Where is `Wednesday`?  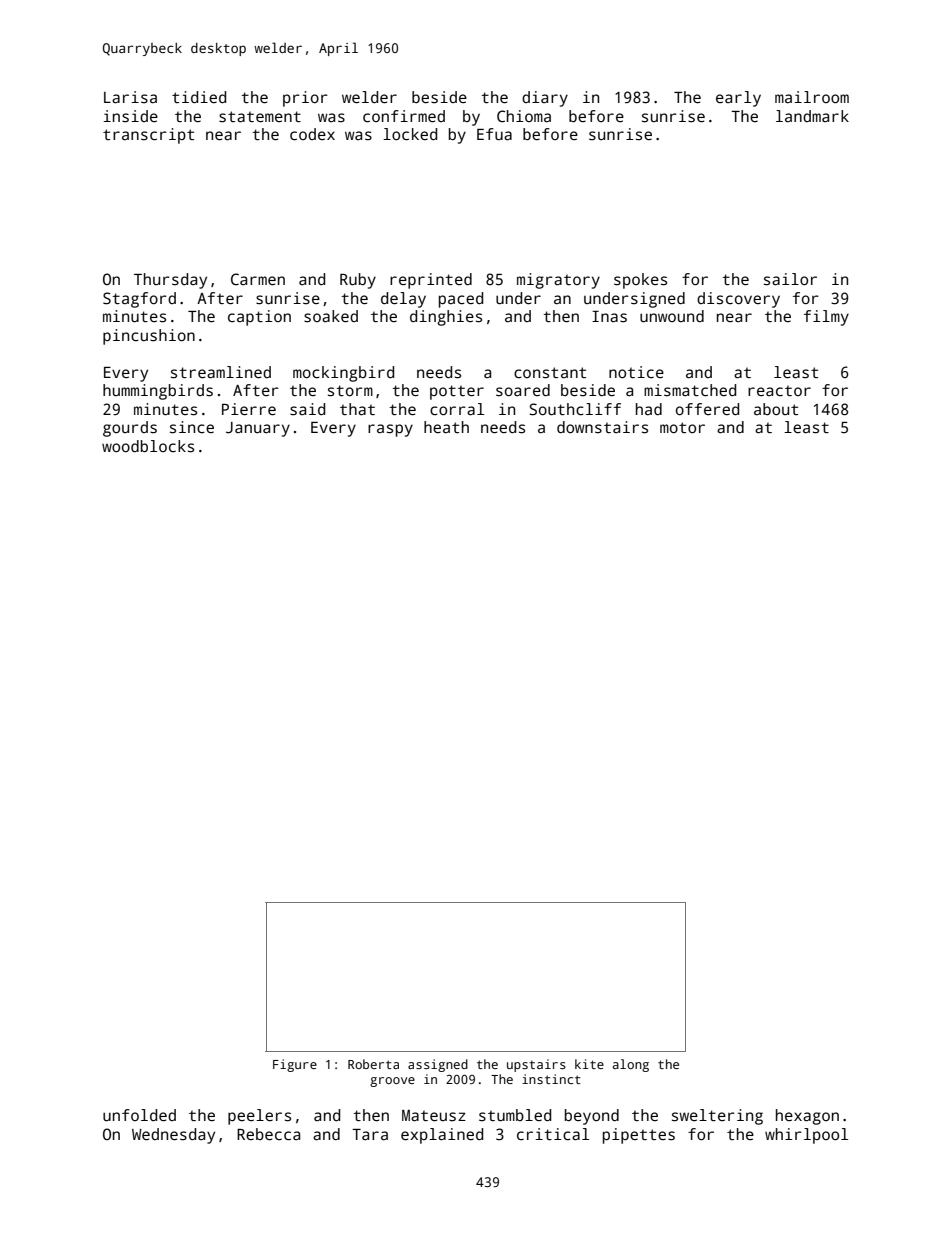 Wednesday is located at coordinates (173, 1136).
